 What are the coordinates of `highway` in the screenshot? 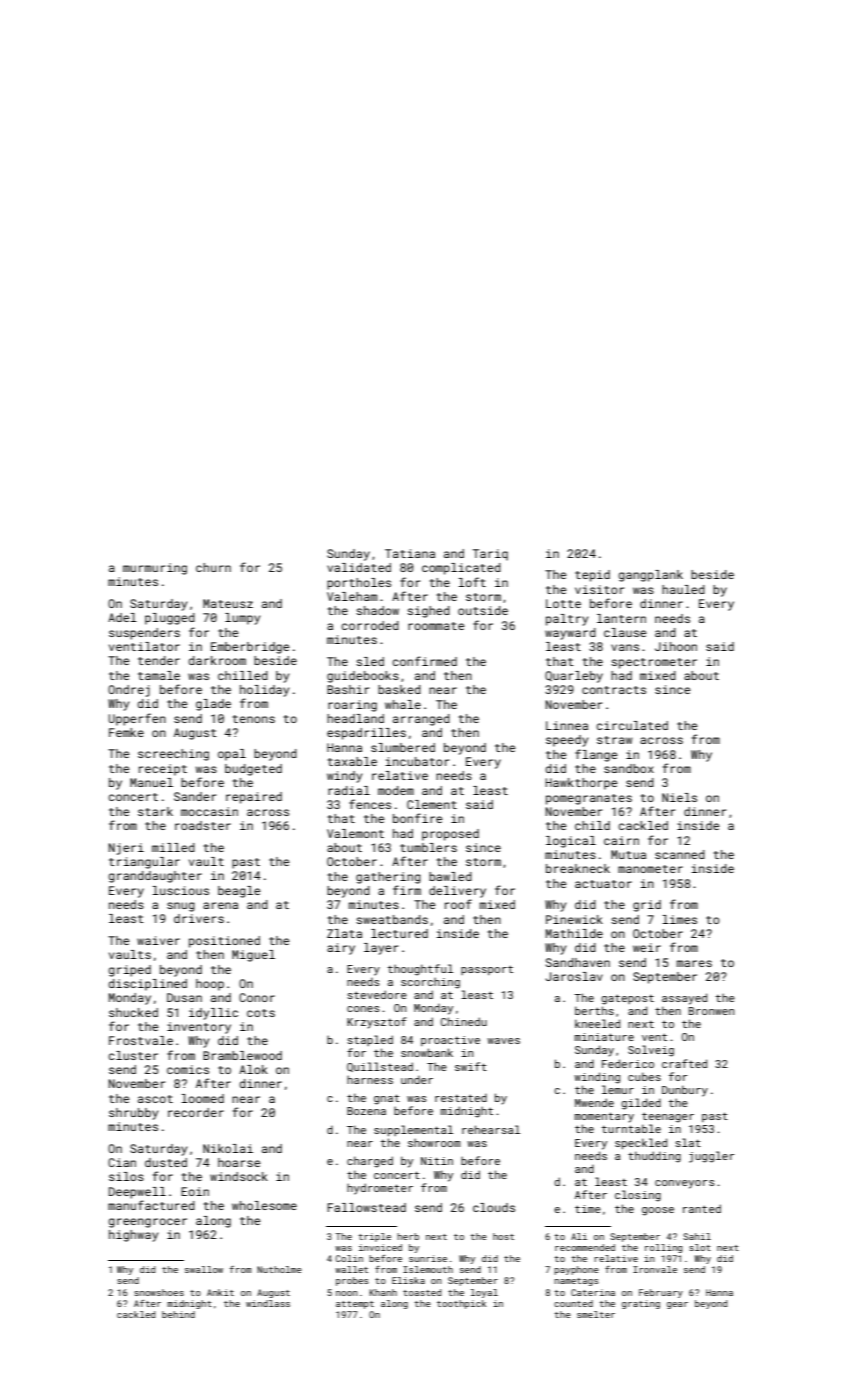 It's located at (133, 1236).
